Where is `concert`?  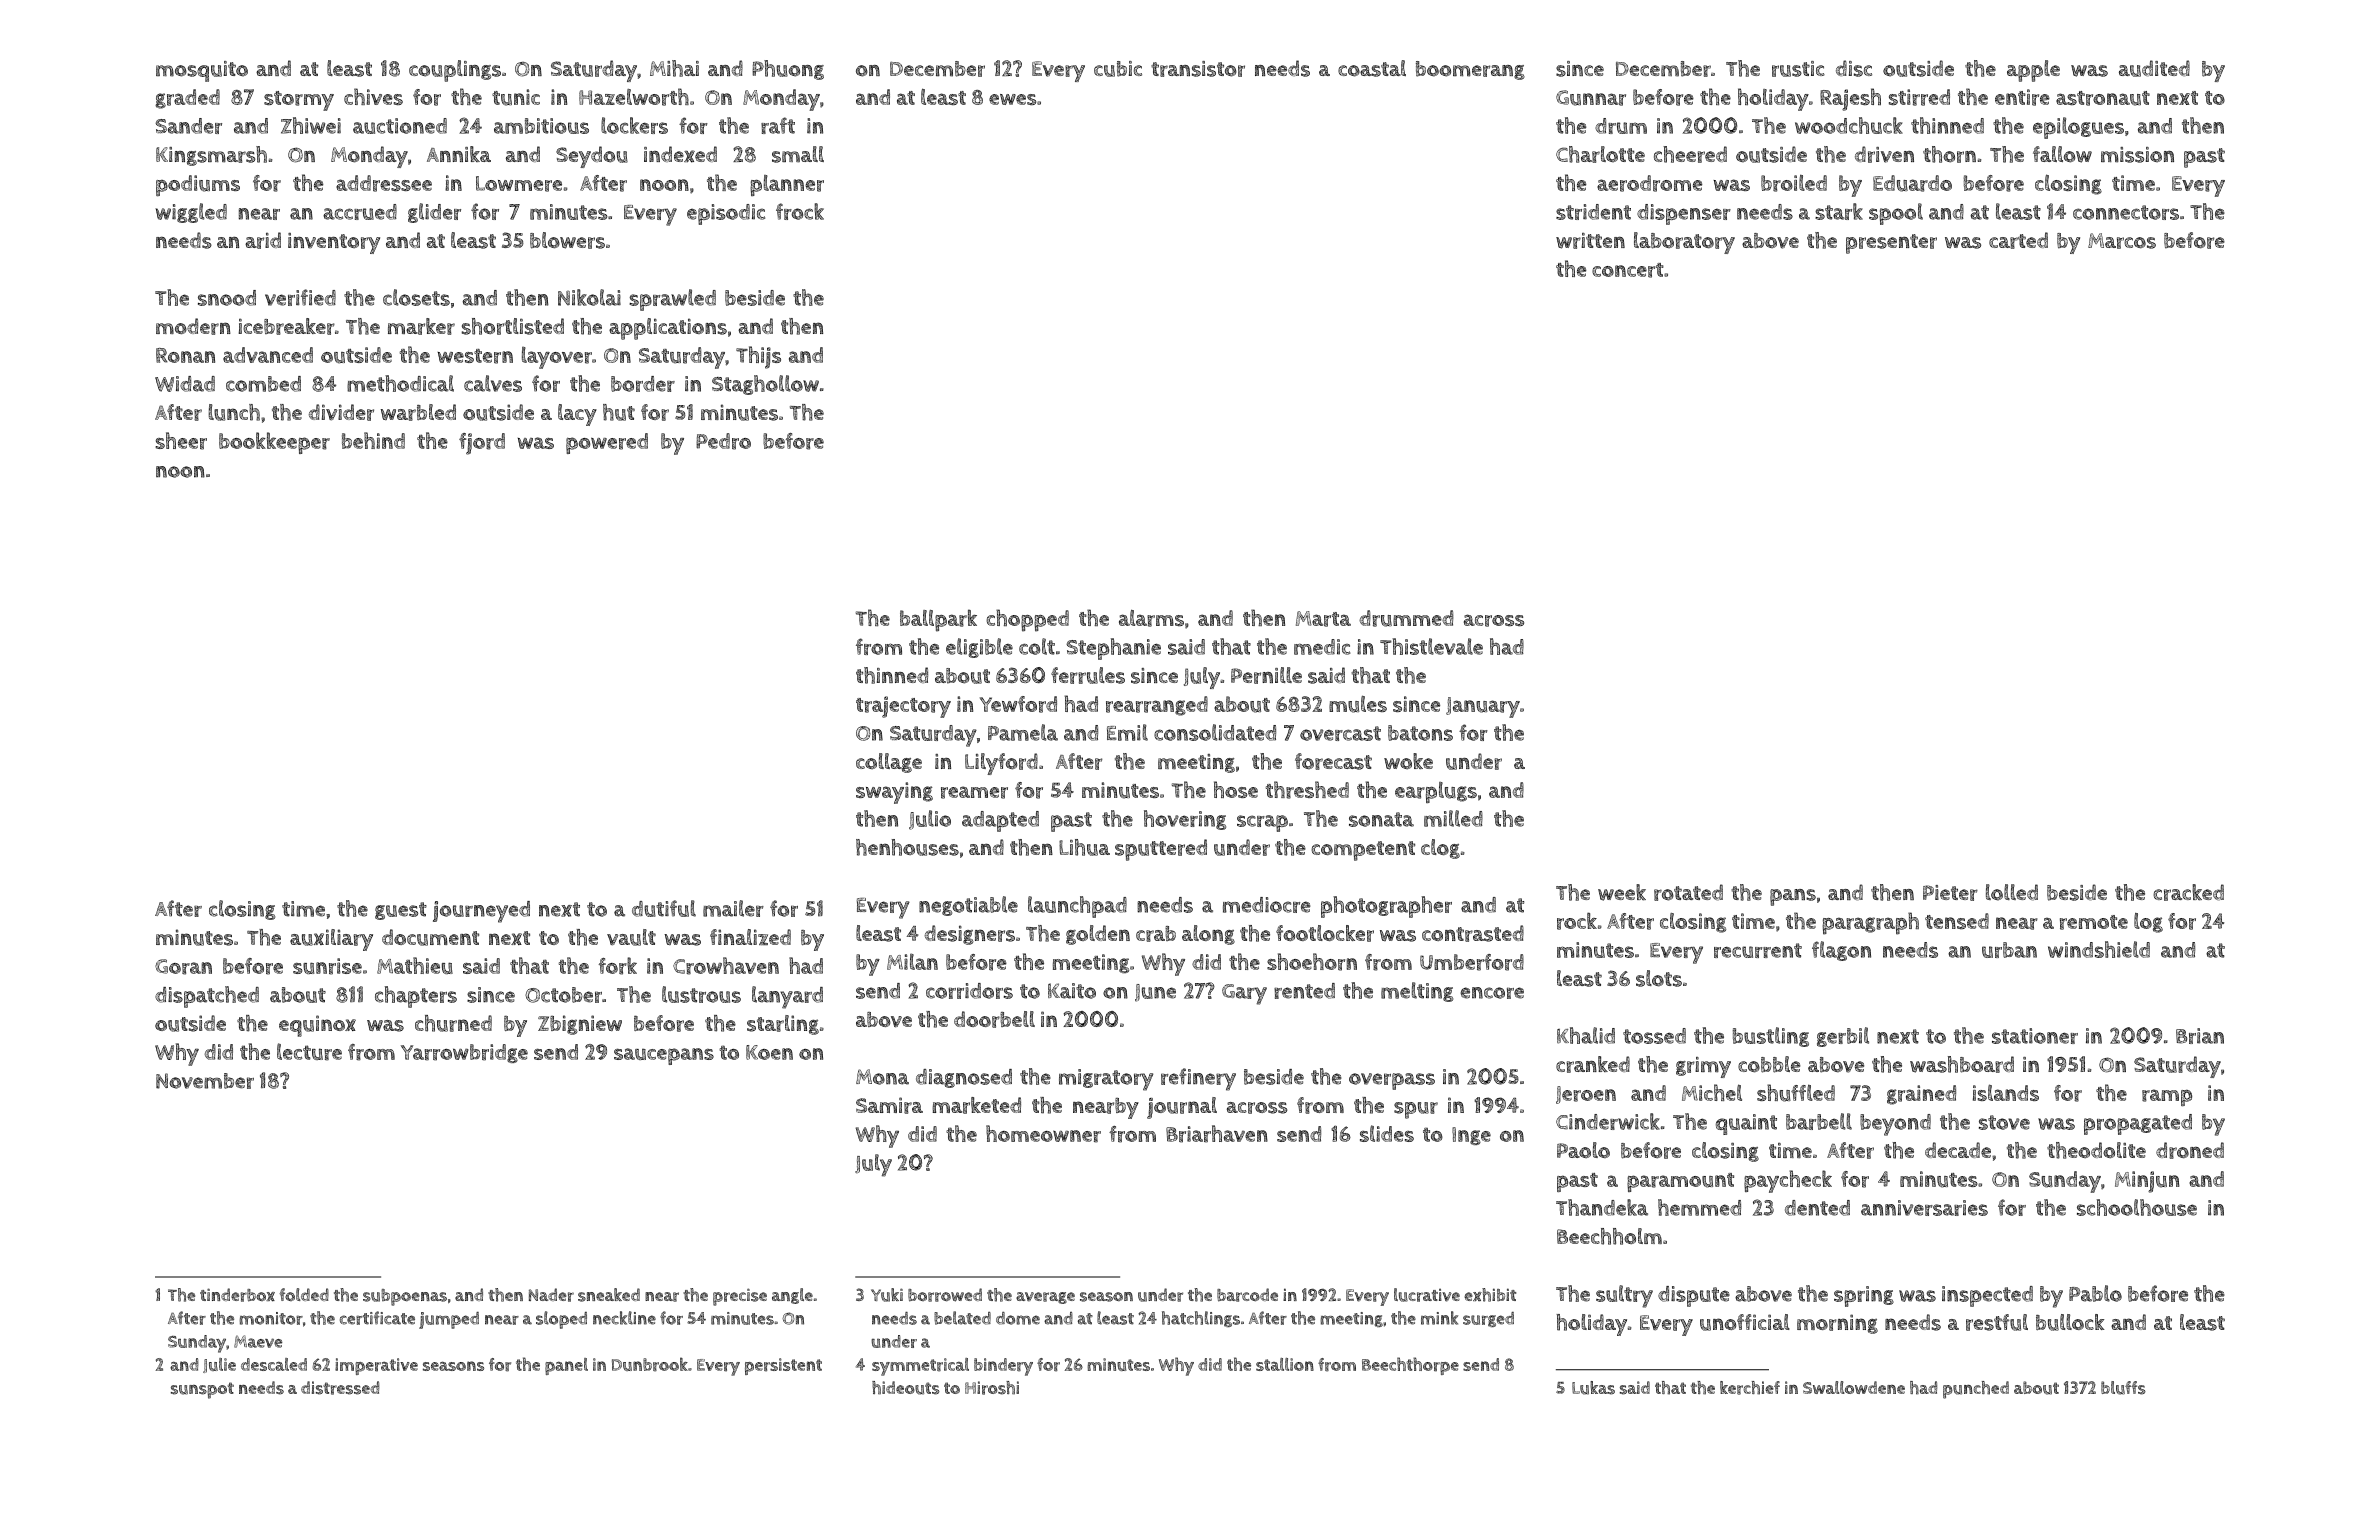
concert is located at coordinates (1628, 270).
